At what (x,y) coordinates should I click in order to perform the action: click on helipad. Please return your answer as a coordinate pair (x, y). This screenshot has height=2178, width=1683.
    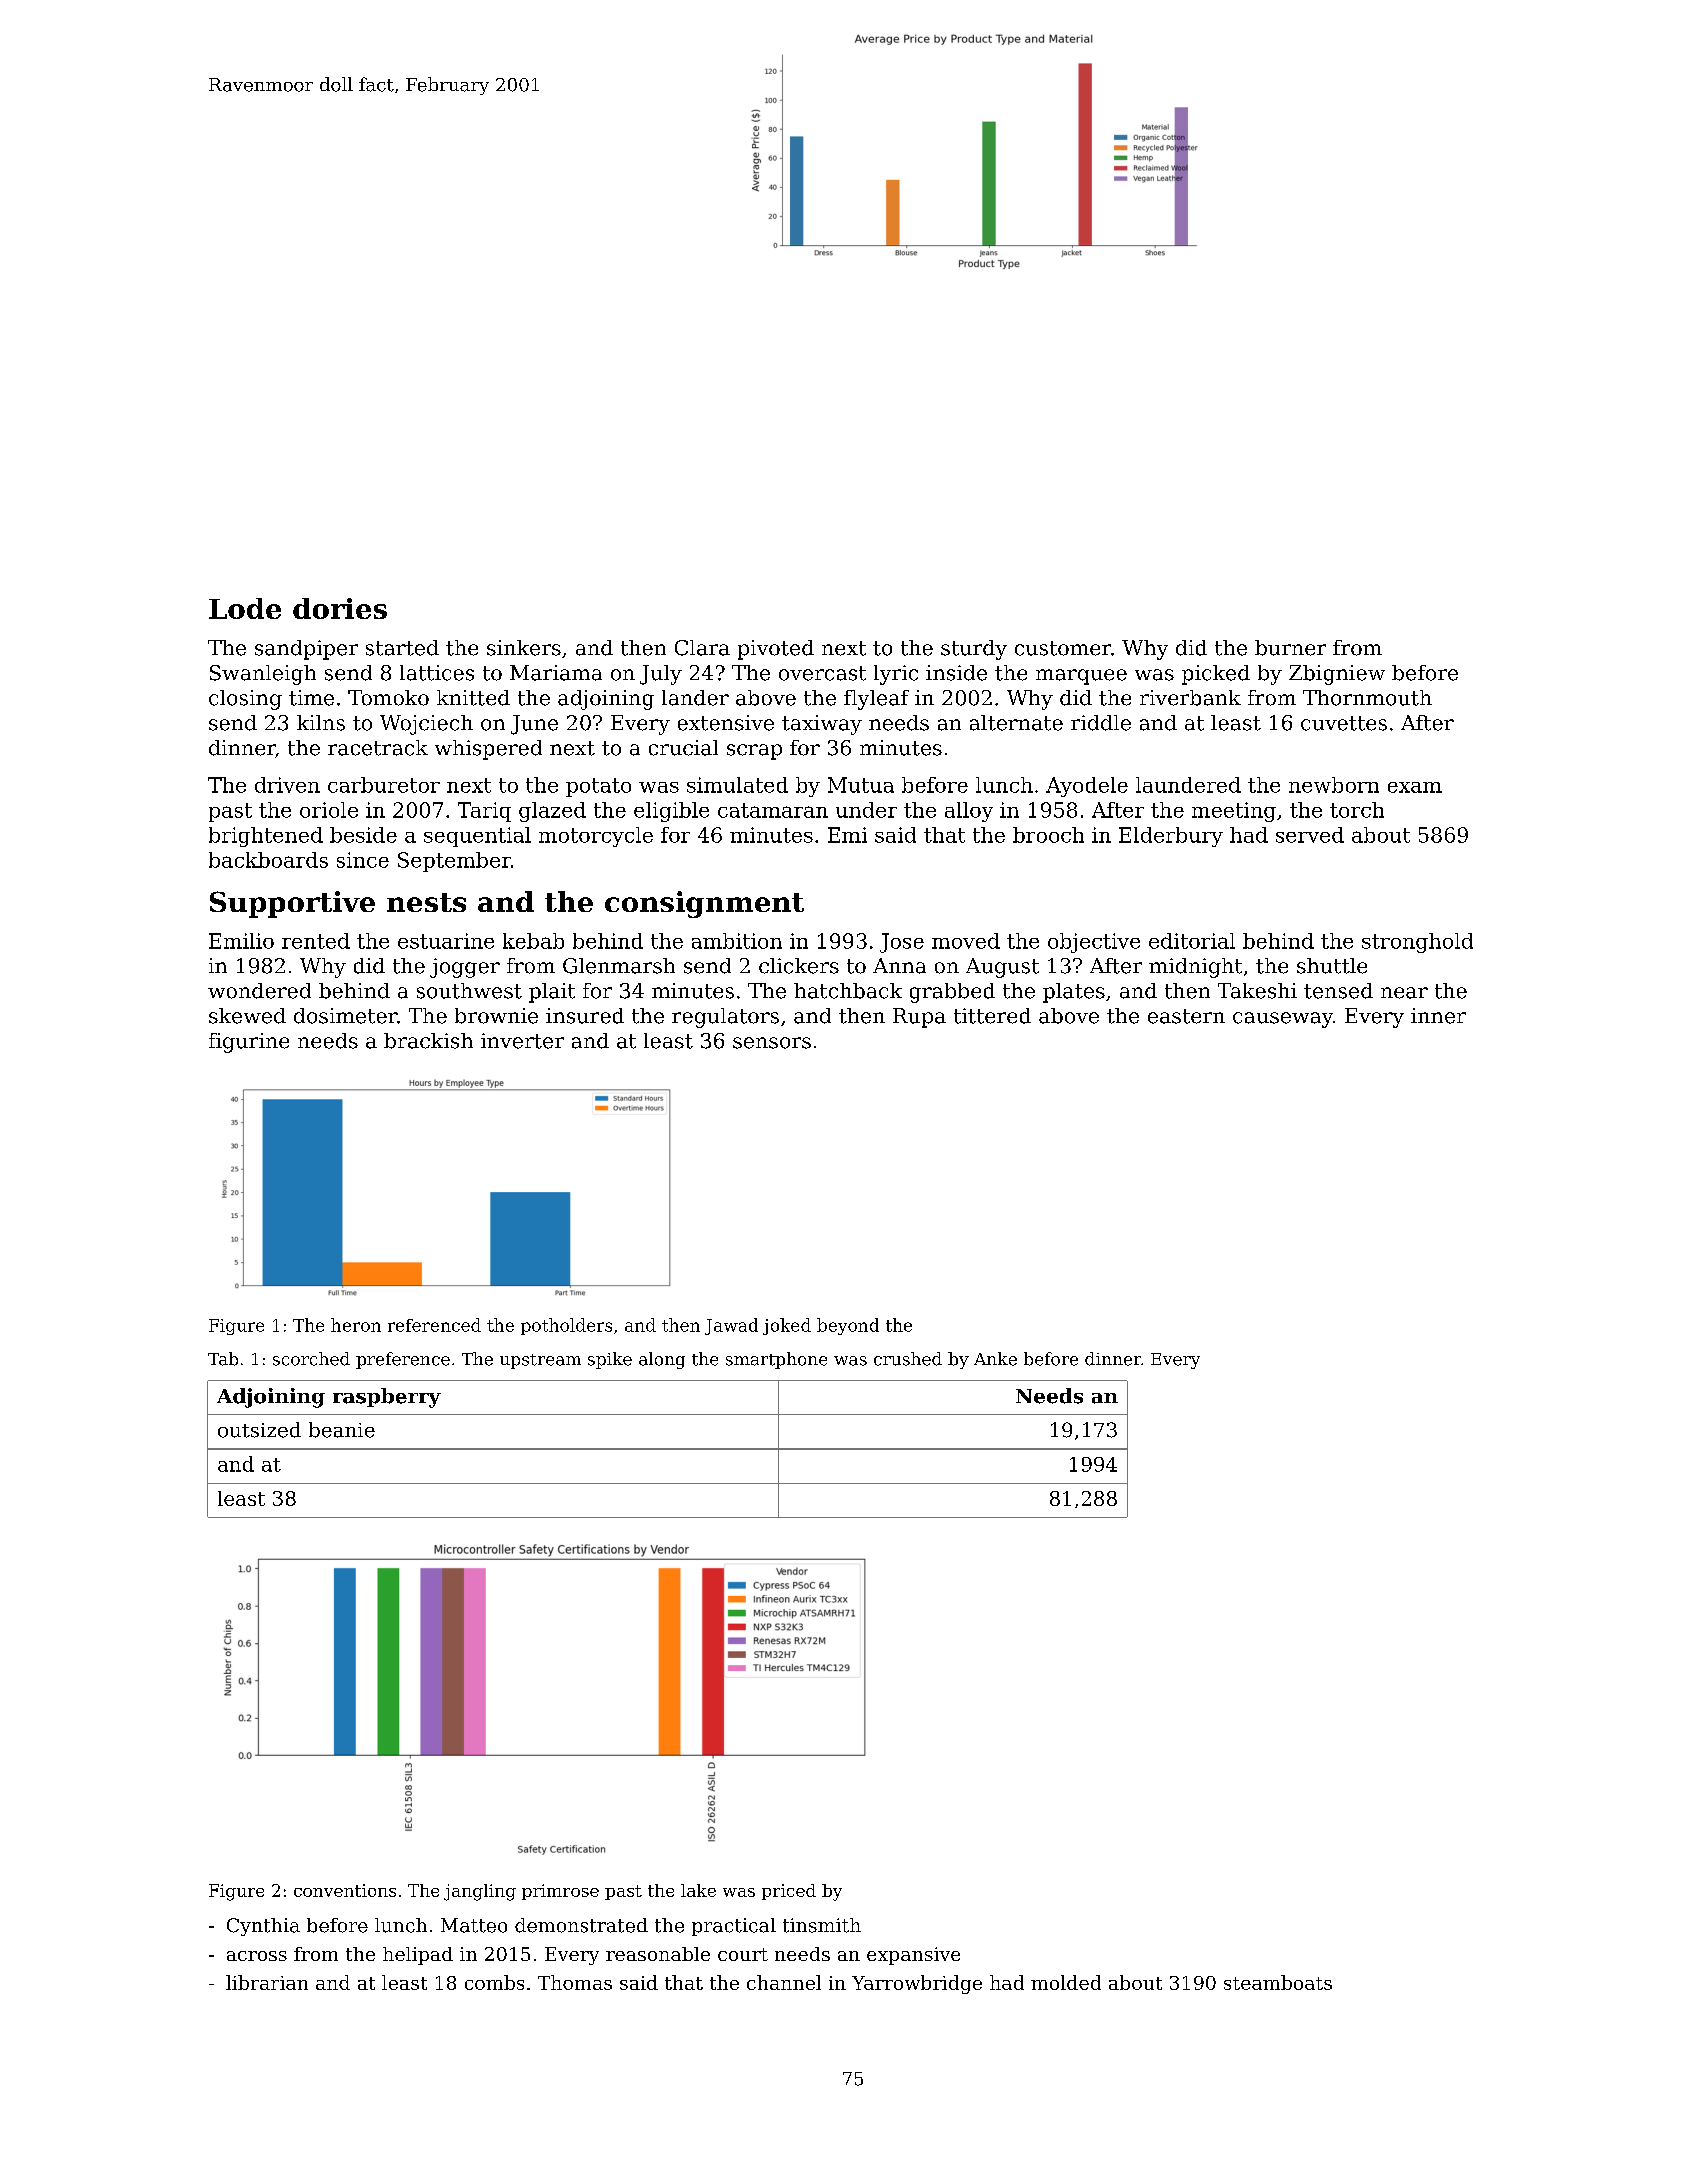
    Looking at the image, I should click on (418, 1956).
